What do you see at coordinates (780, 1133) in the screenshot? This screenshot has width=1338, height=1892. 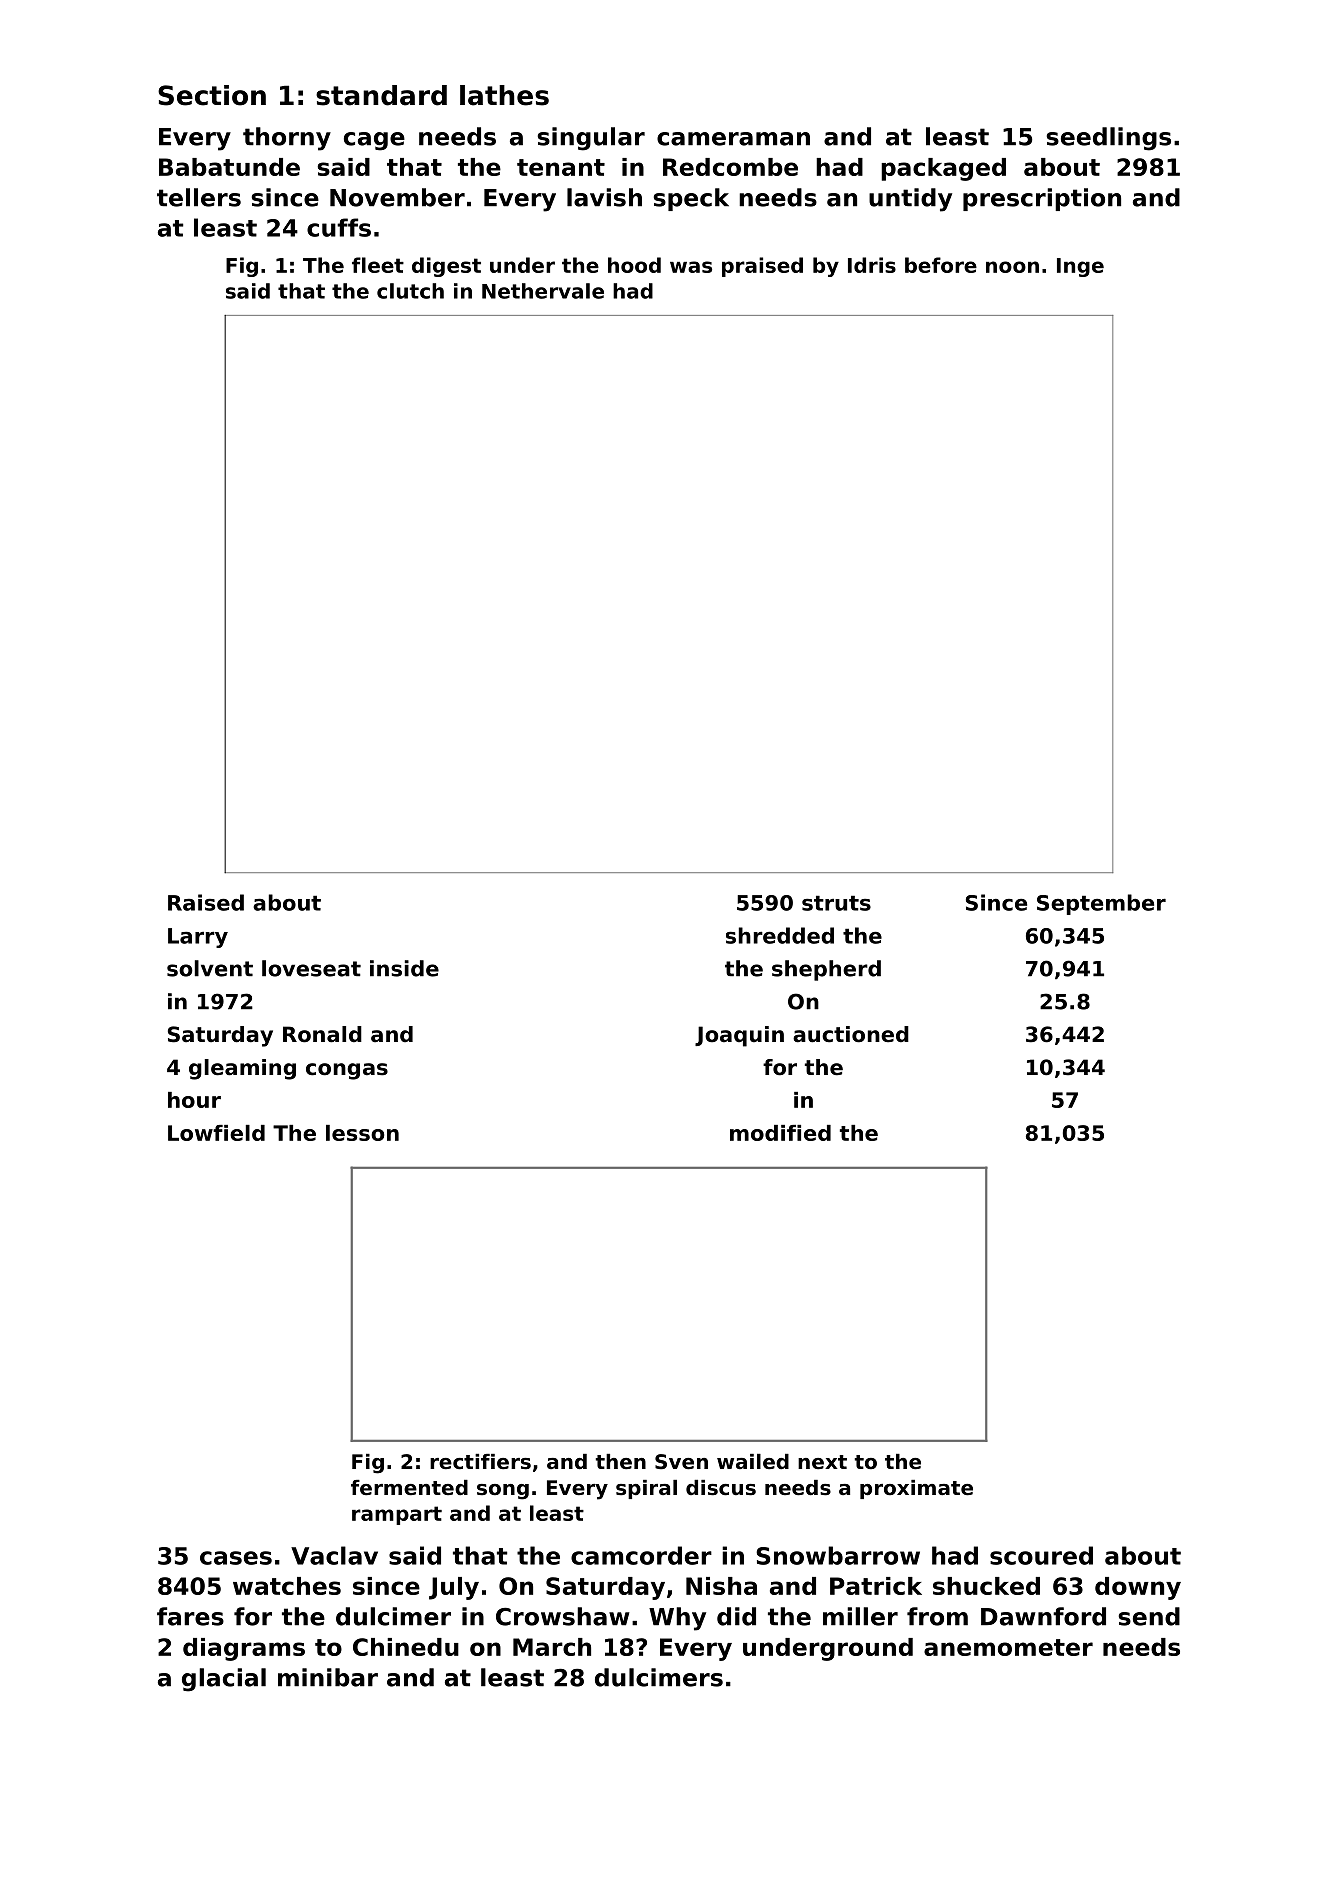 I see `modified` at bounding box center [780, 1133].
